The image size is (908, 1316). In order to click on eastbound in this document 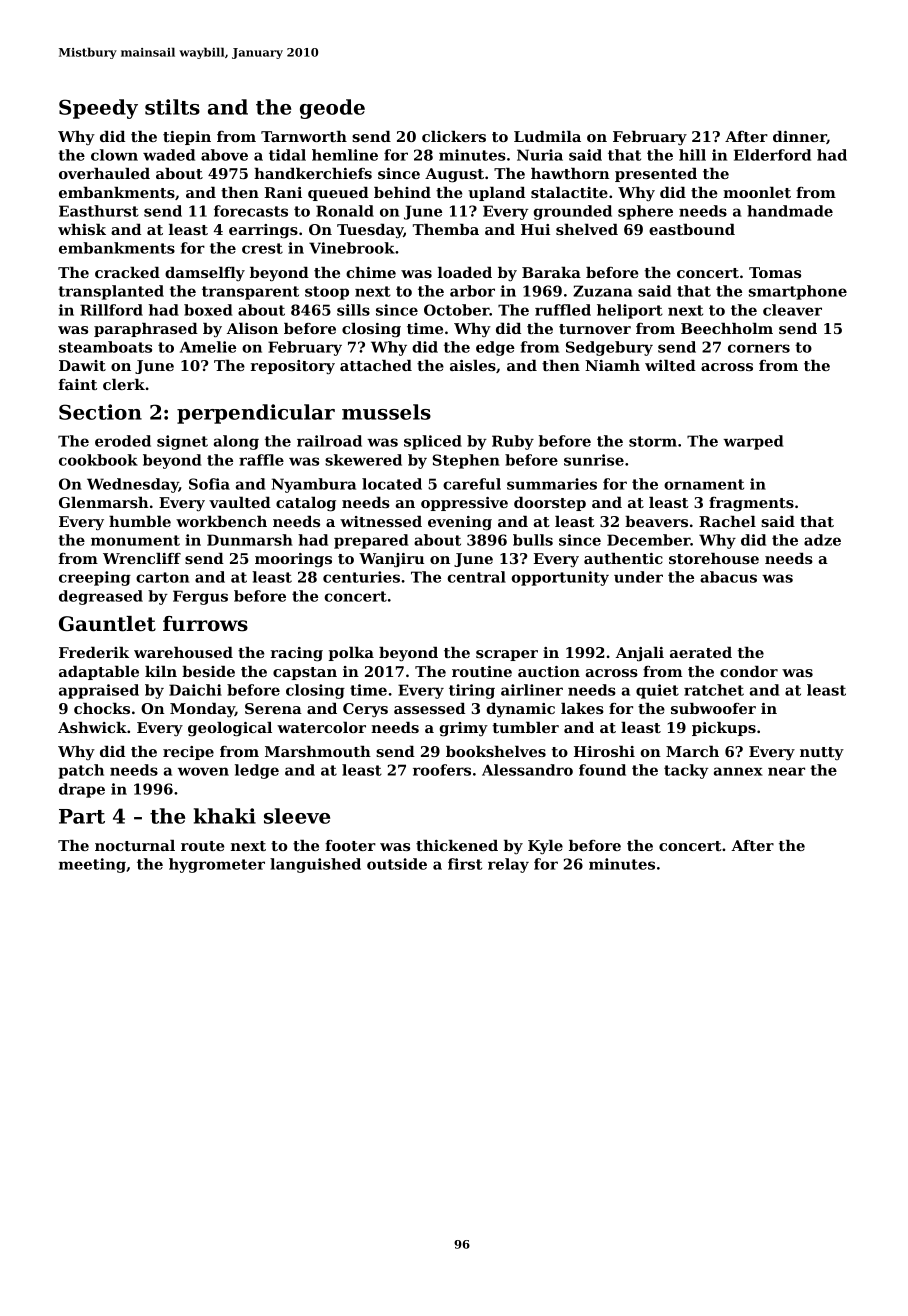, I will do `click(692, 229)`.
